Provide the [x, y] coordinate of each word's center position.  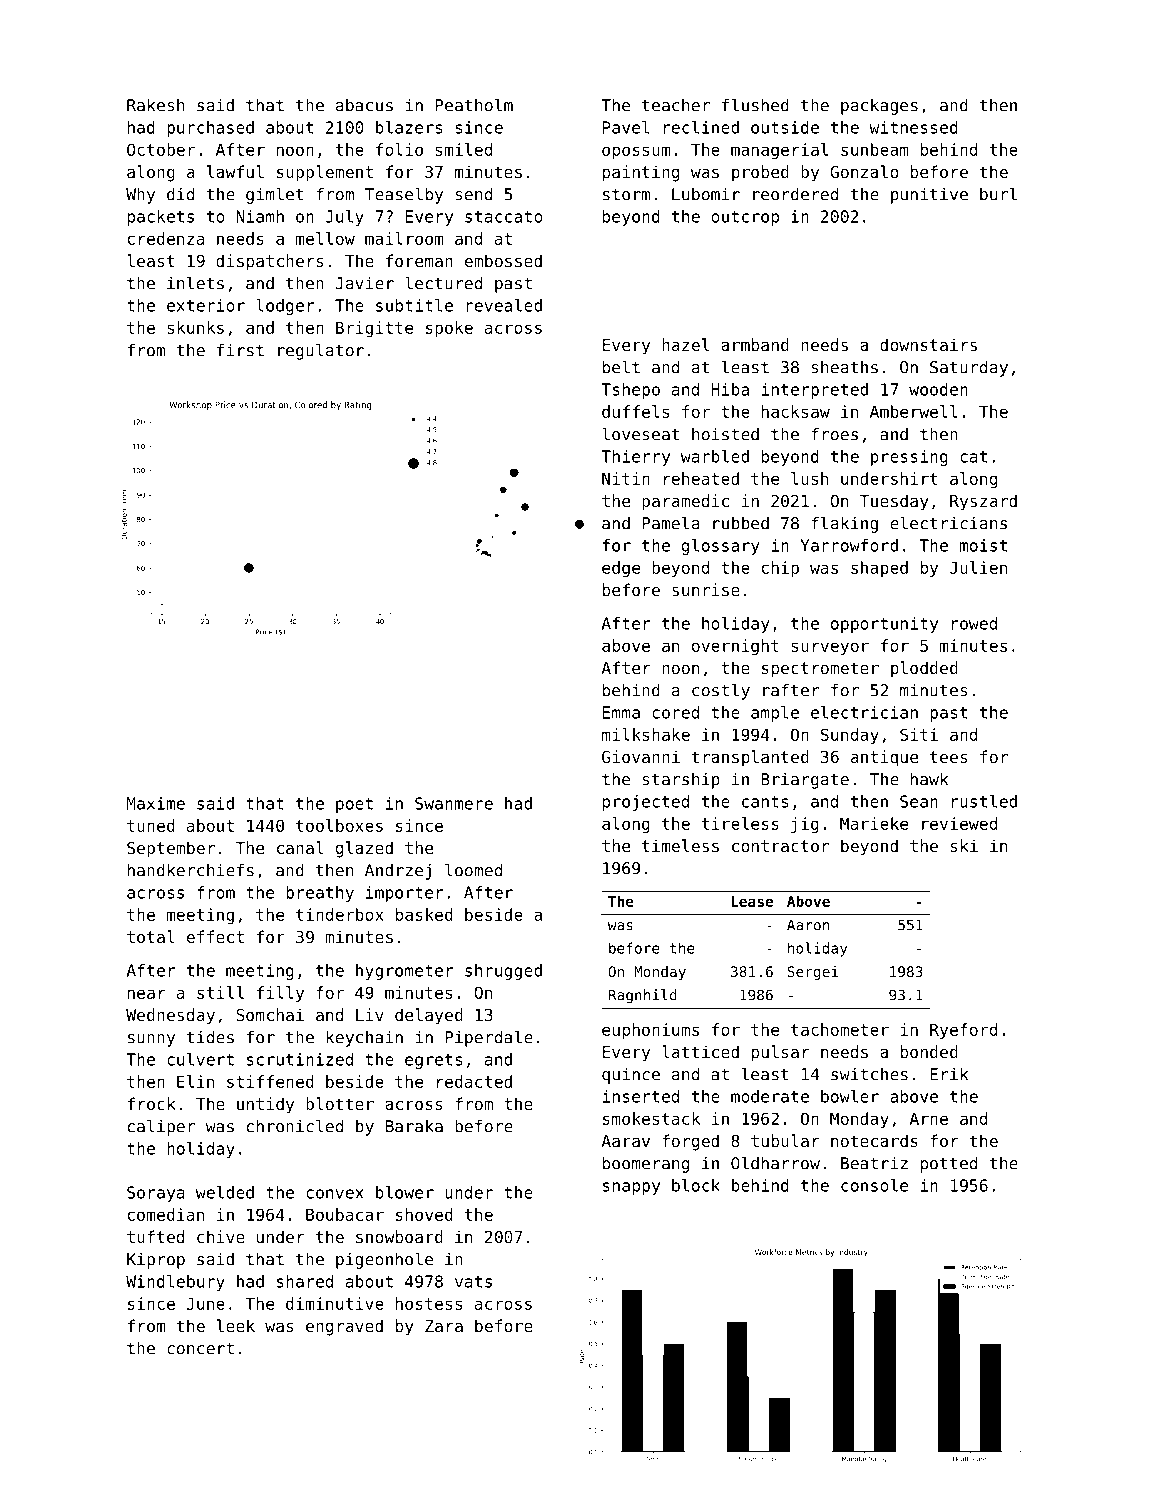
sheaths [844, 367]
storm [626, 194]
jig [805, 825]
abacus [364, 105]
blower [405, 1192]
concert [200, 1348]
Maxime [156, 803]
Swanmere [454, 803]
